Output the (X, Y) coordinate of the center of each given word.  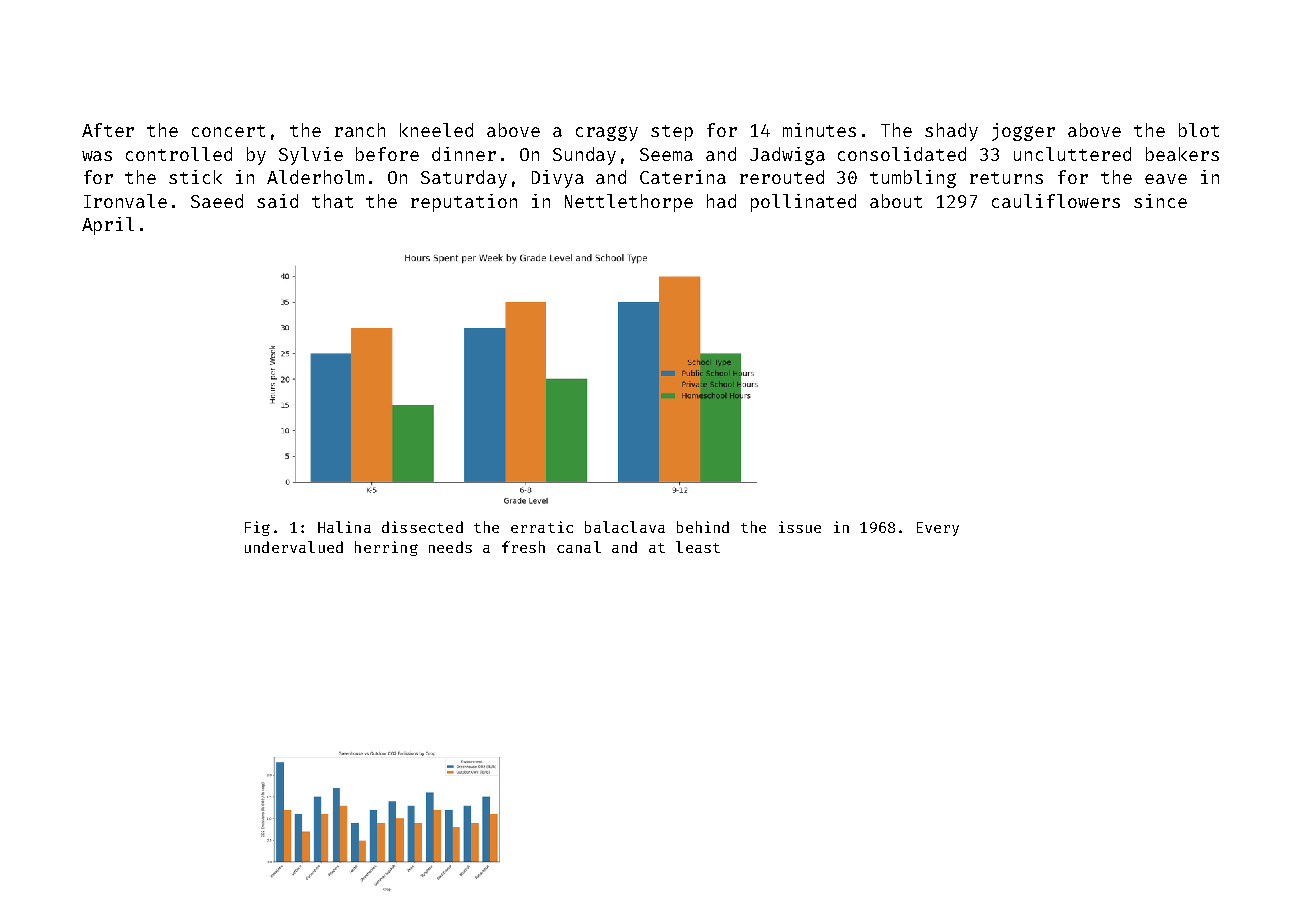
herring (386, 548)
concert (228, 131)
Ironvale (125, 201)
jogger (1023, 132)
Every (938, 529)
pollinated (803, 203)
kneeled (436, 130)
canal (579, 547)
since (1160, 201)
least (698, 547)
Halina (344, 527)
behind (703, 527)
